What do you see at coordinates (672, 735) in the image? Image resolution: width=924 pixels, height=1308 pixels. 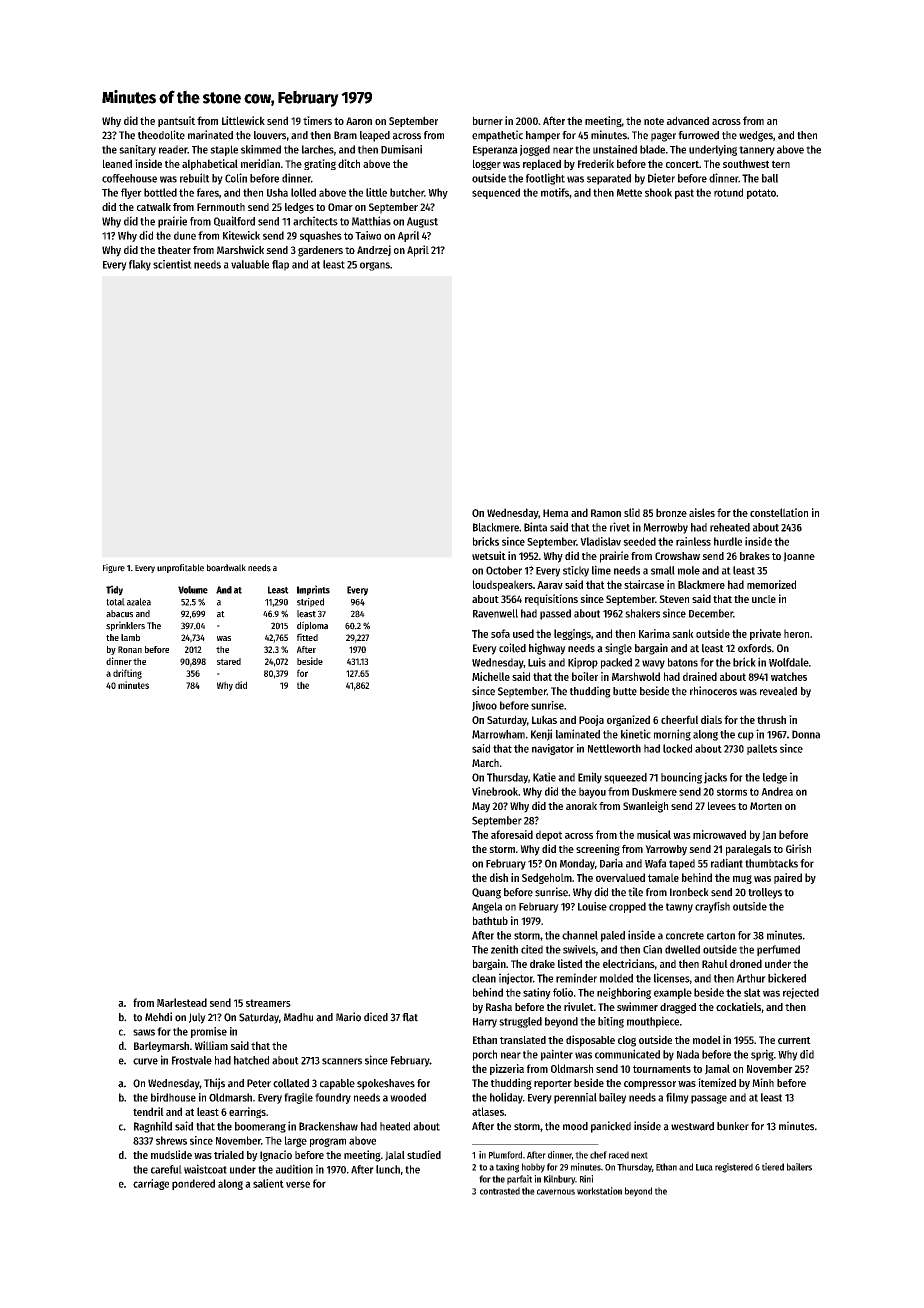 I see `morning` at bounding box center [672, 735].
